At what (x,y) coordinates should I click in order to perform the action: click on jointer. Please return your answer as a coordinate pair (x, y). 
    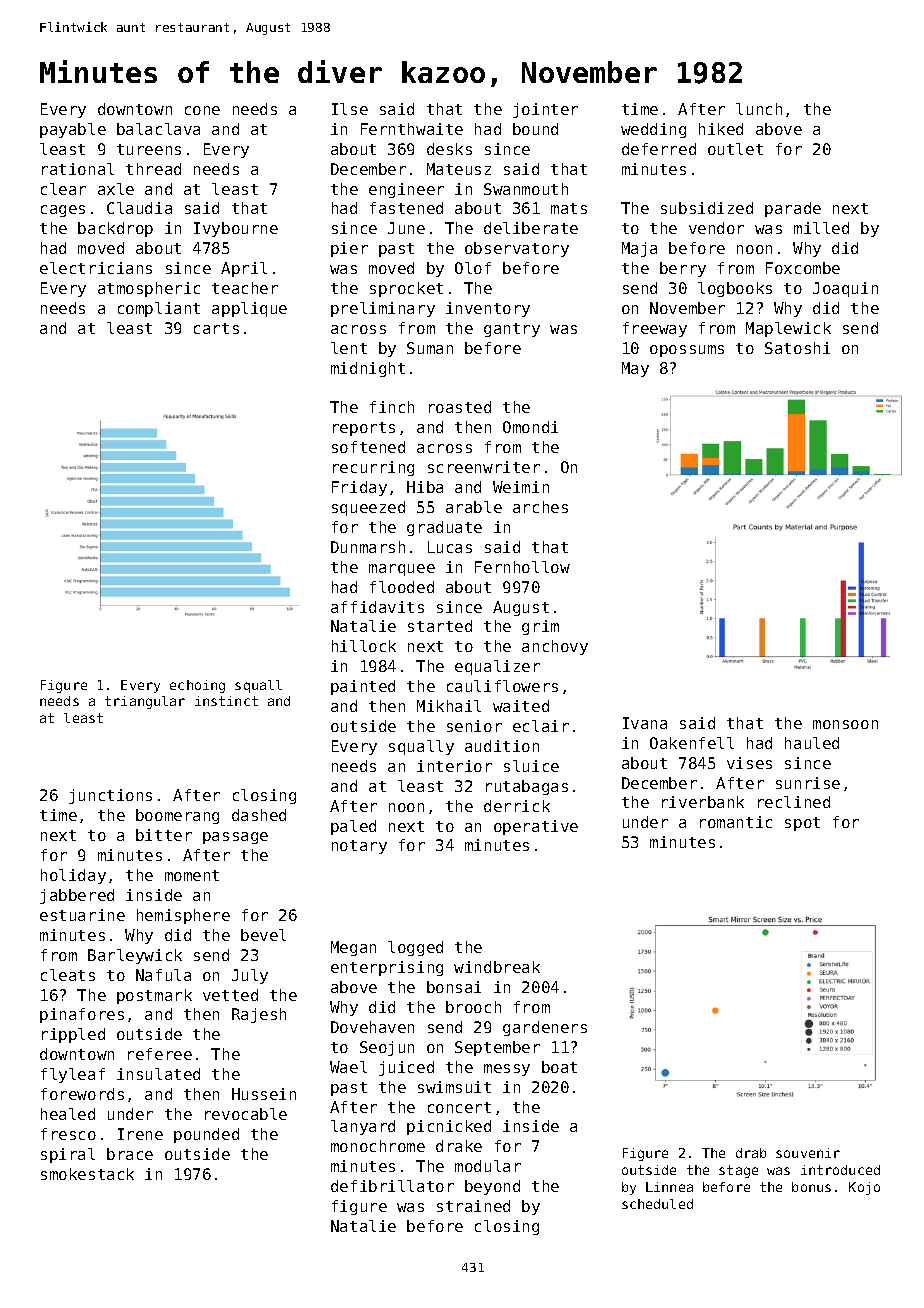
    Looking at the image, I should click on (545, 110).
